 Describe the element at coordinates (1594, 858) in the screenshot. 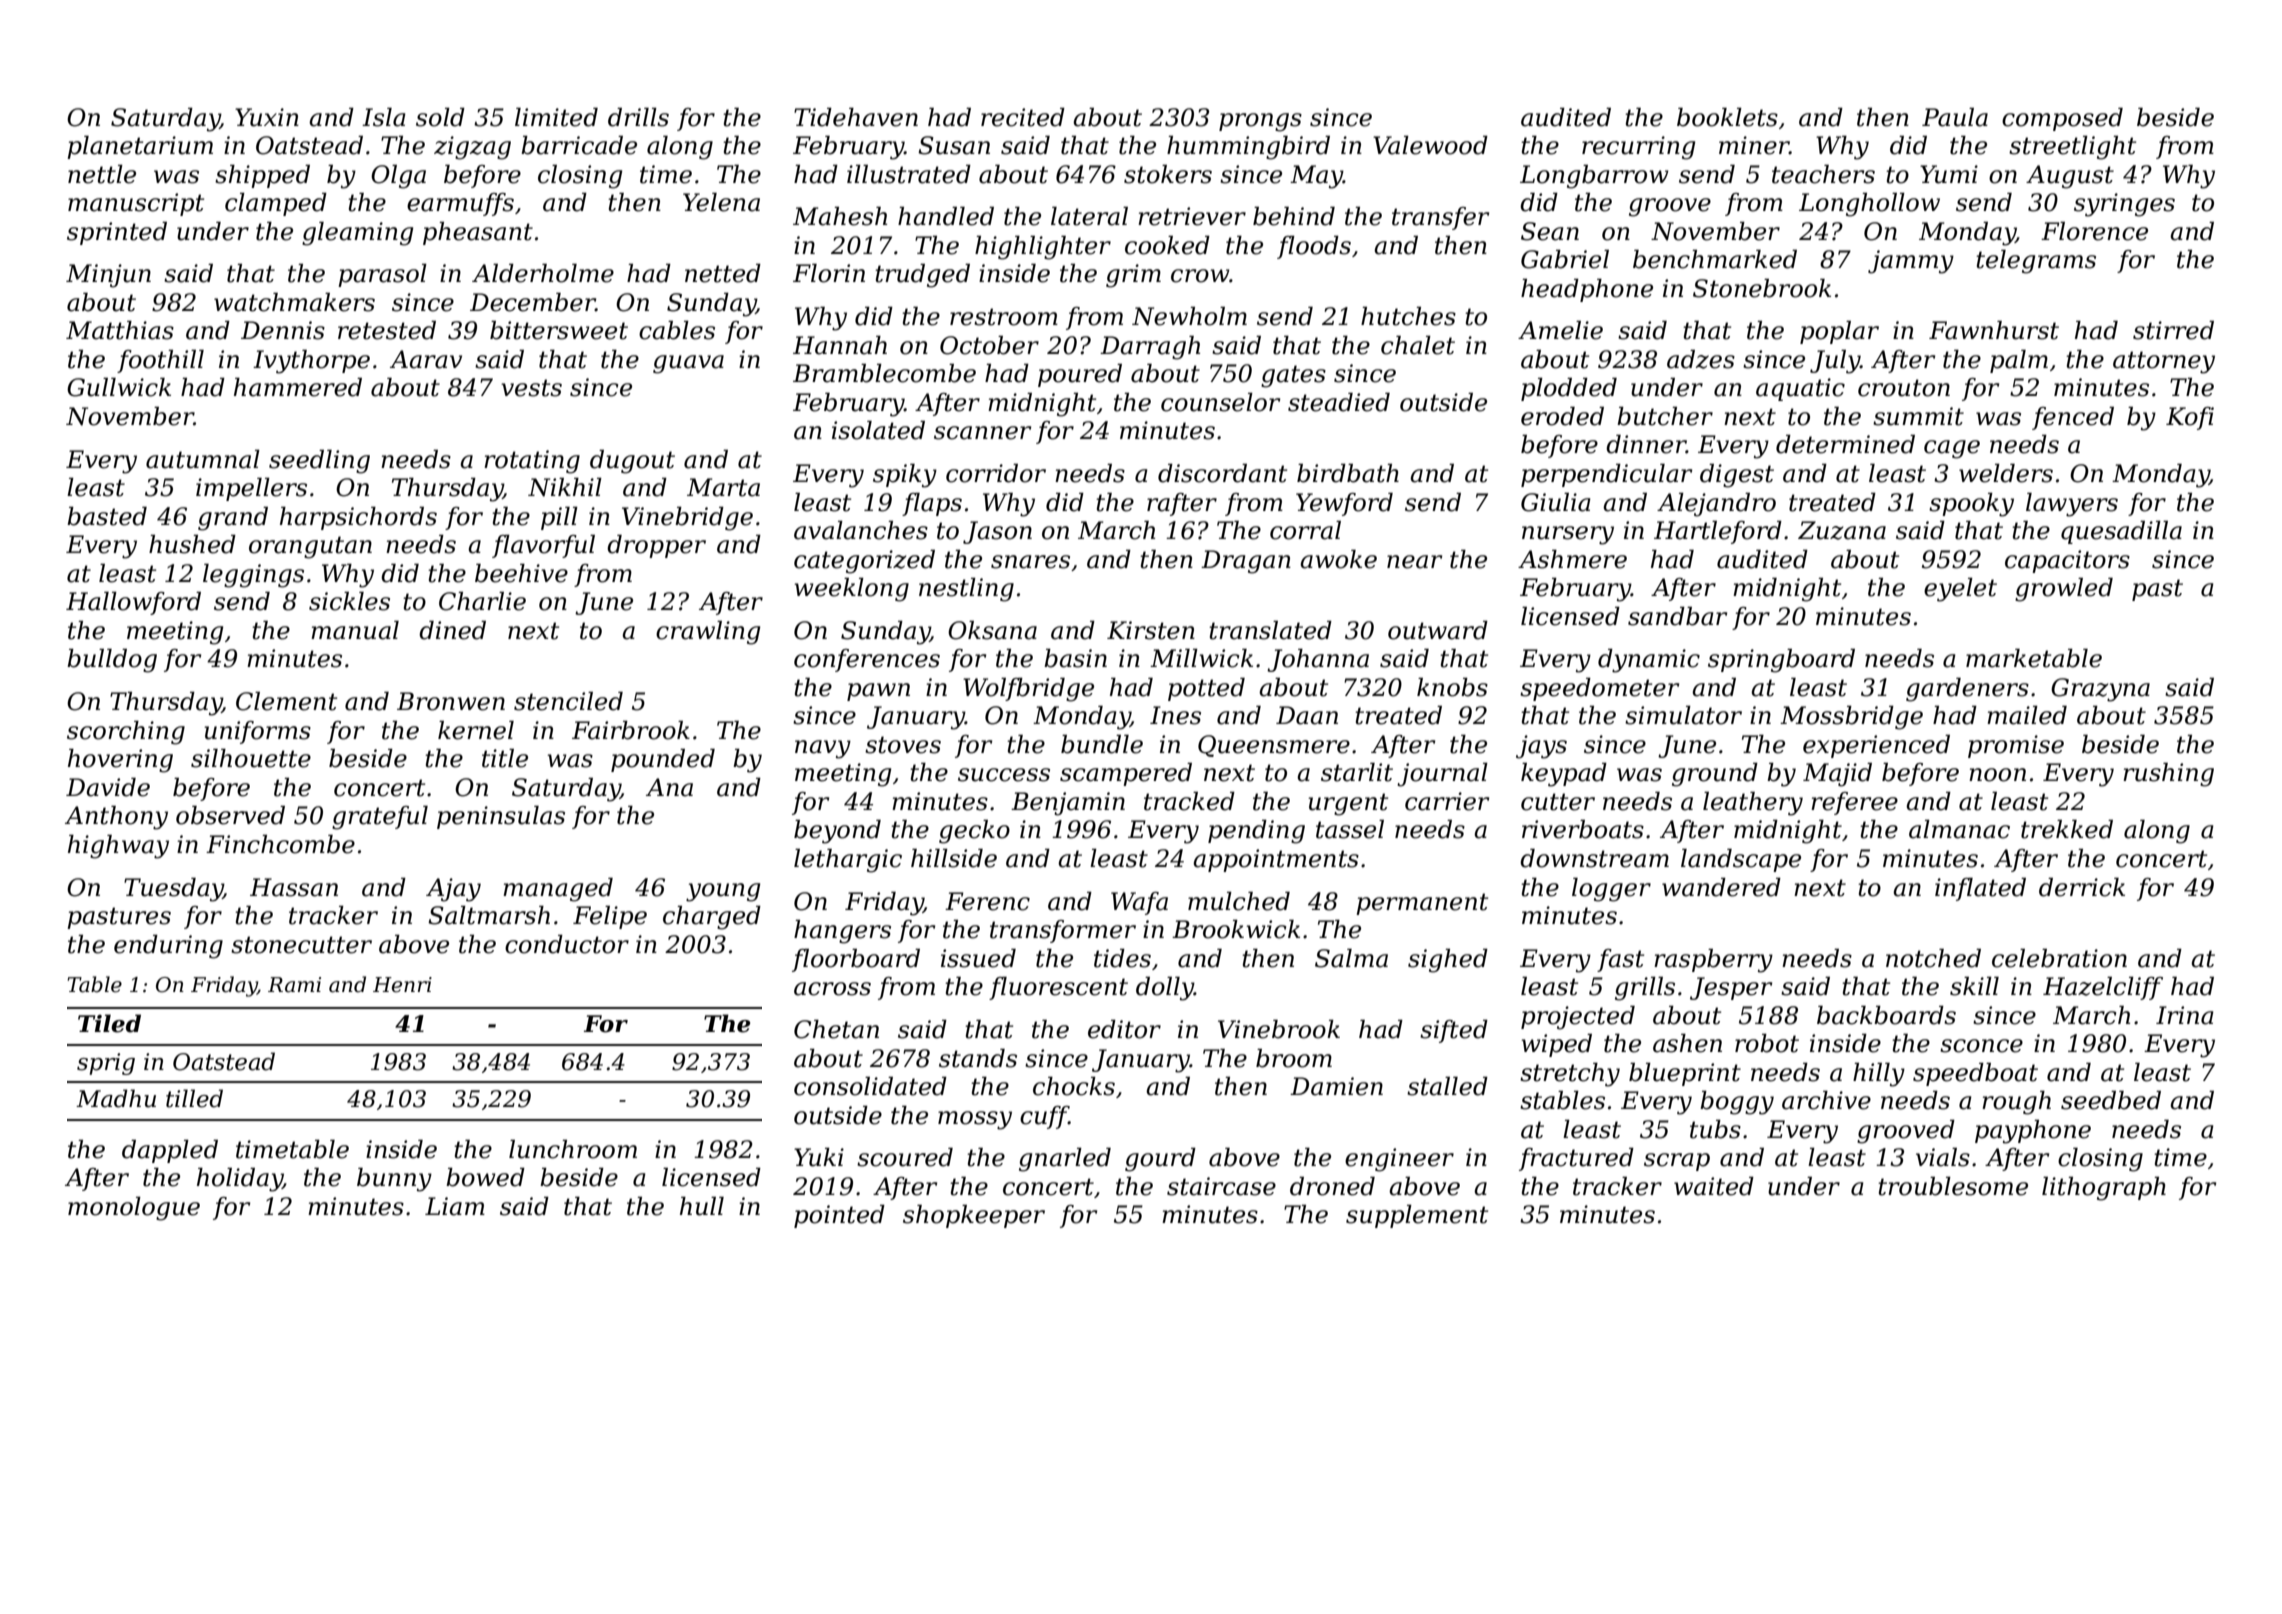

I see `downstream` at that location.
